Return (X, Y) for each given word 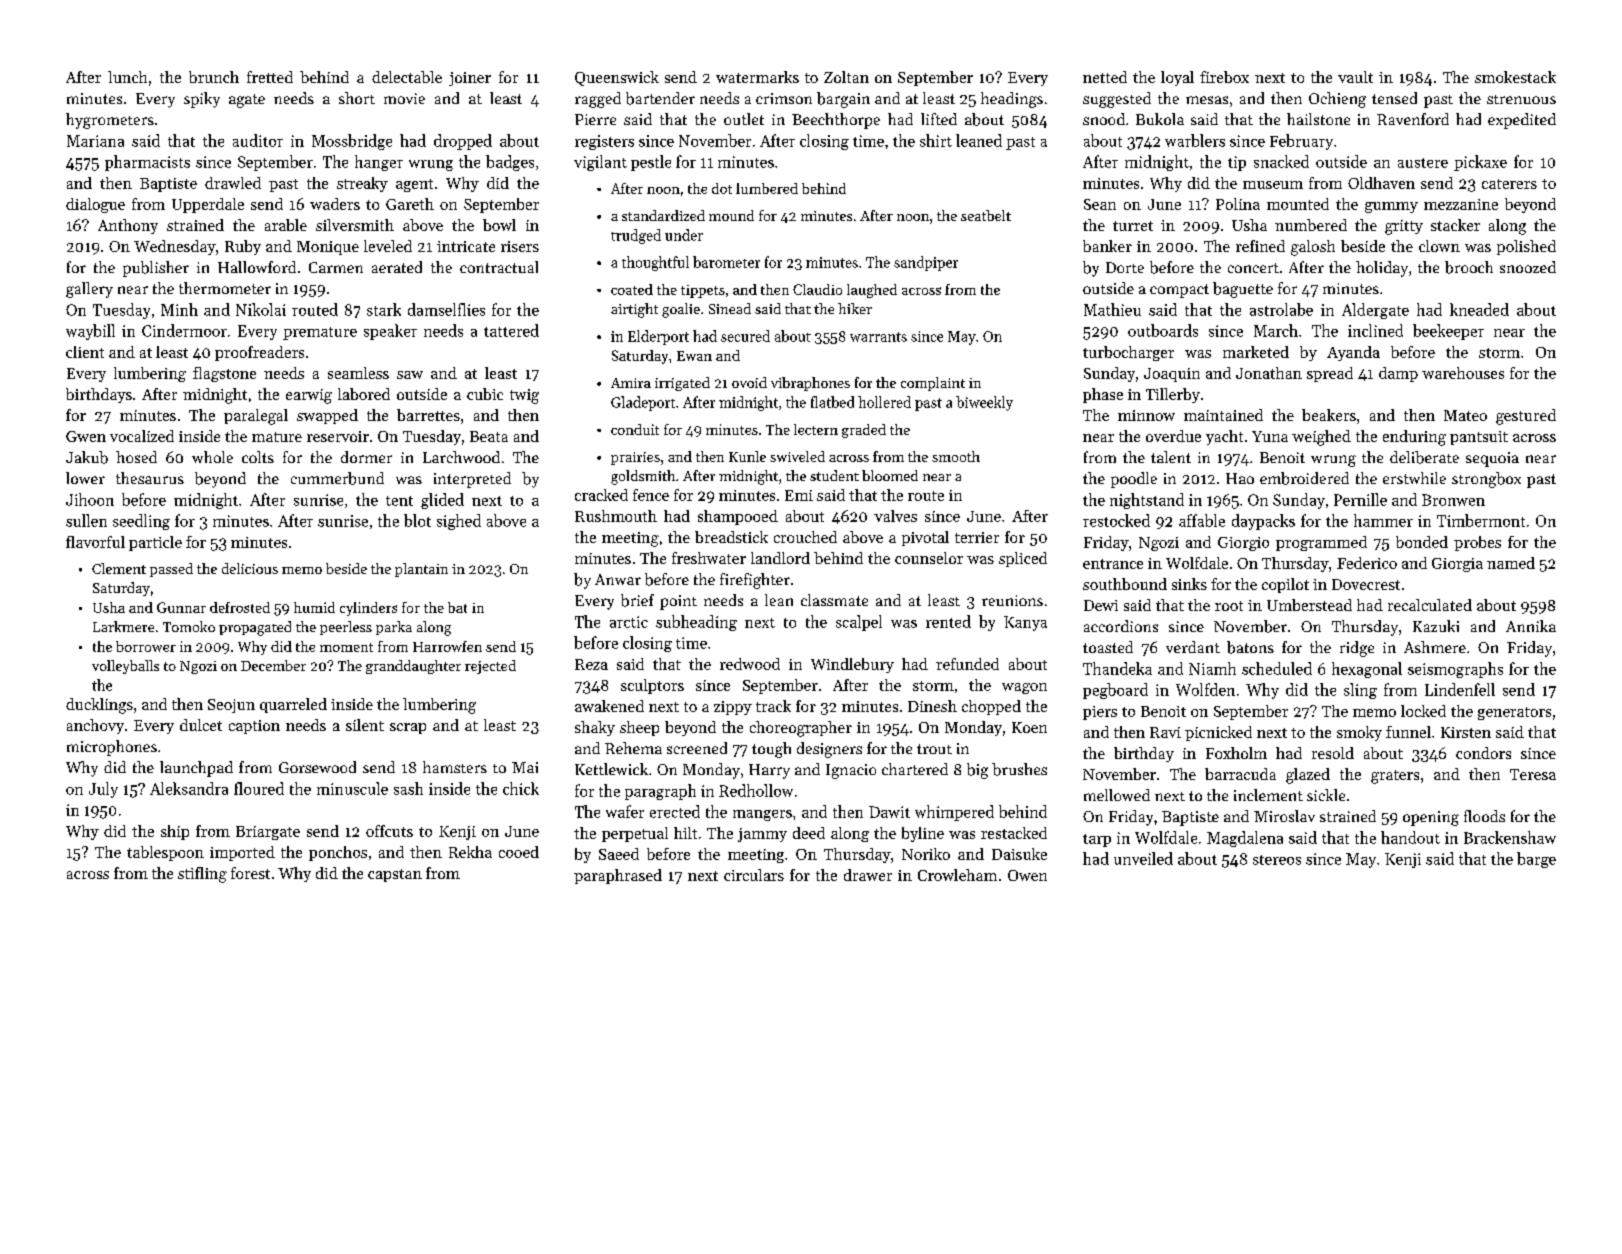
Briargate (268, 833)
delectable (407, 77)
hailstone (1318, 119)
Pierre (595, 119)
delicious (250, 568)
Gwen (86, 436)
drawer (868, 875)
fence (651, 495)
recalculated (1430, 605)
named (1511, 563)
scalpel (859, 623)
